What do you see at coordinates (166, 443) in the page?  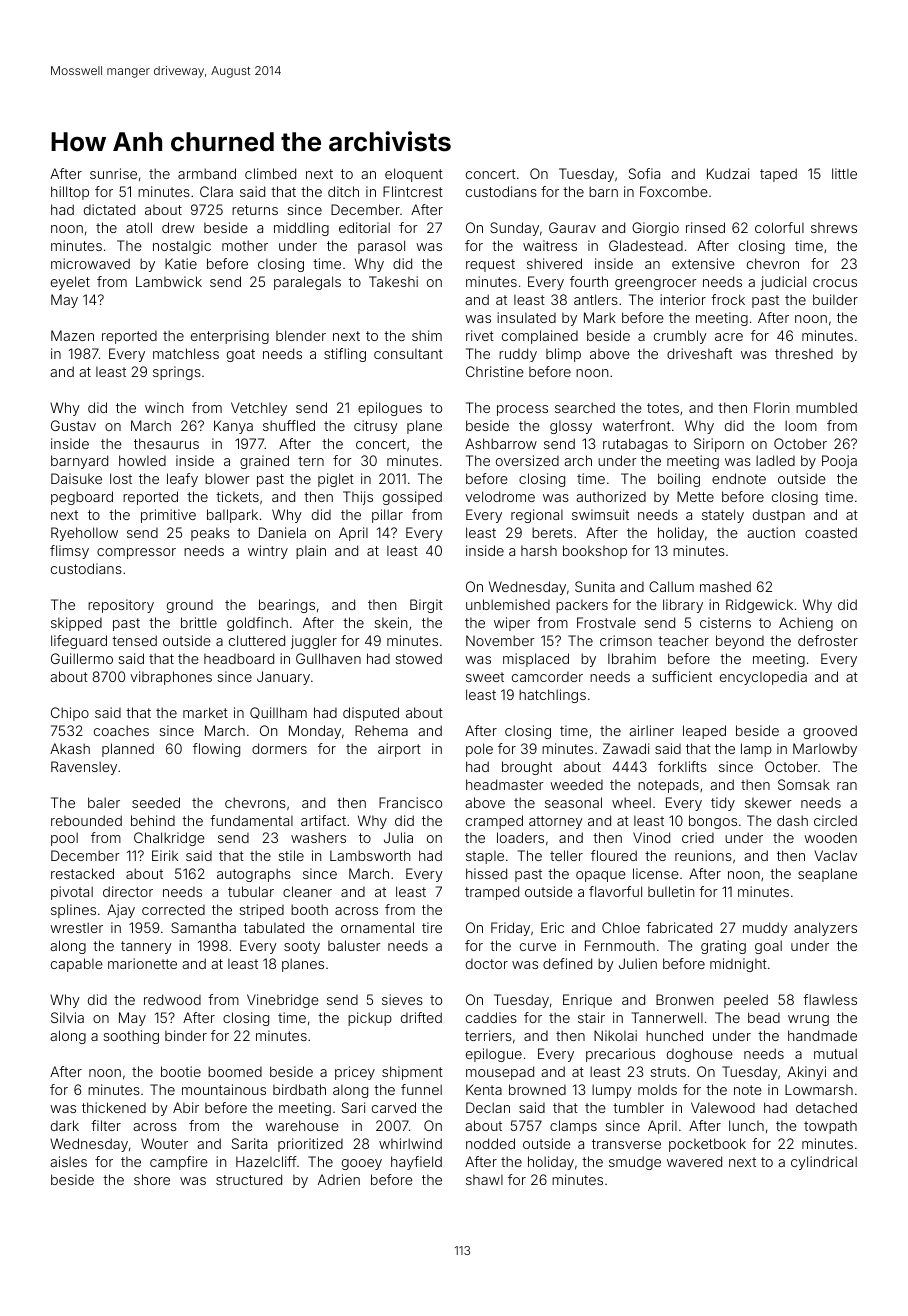 I see `thesaurus` at bounding box center [166, 443].
